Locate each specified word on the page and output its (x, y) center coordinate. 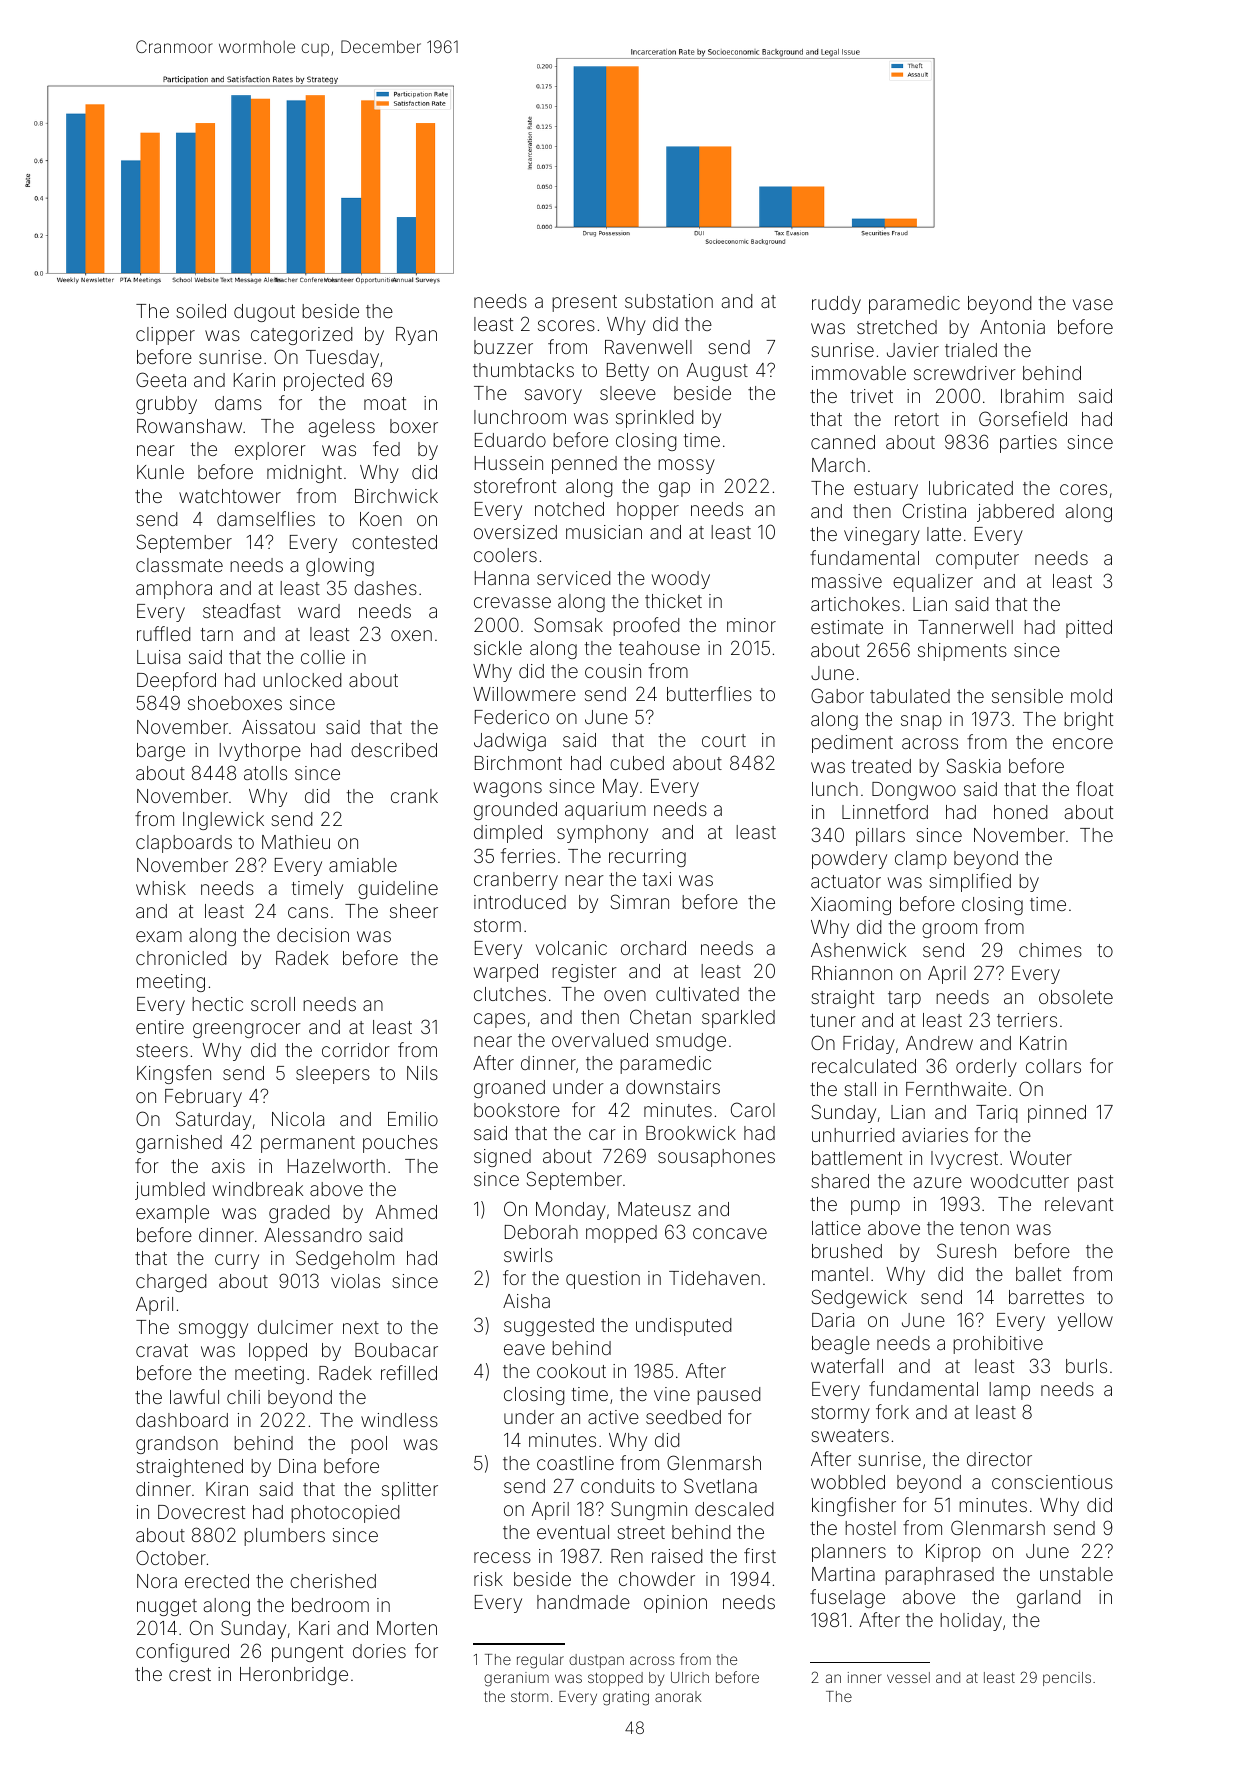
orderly (986, 1068)
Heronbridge (294, 1676)
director (999, 1459)
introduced (520, 902)
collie (323, 657)
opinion (675, 1604)
